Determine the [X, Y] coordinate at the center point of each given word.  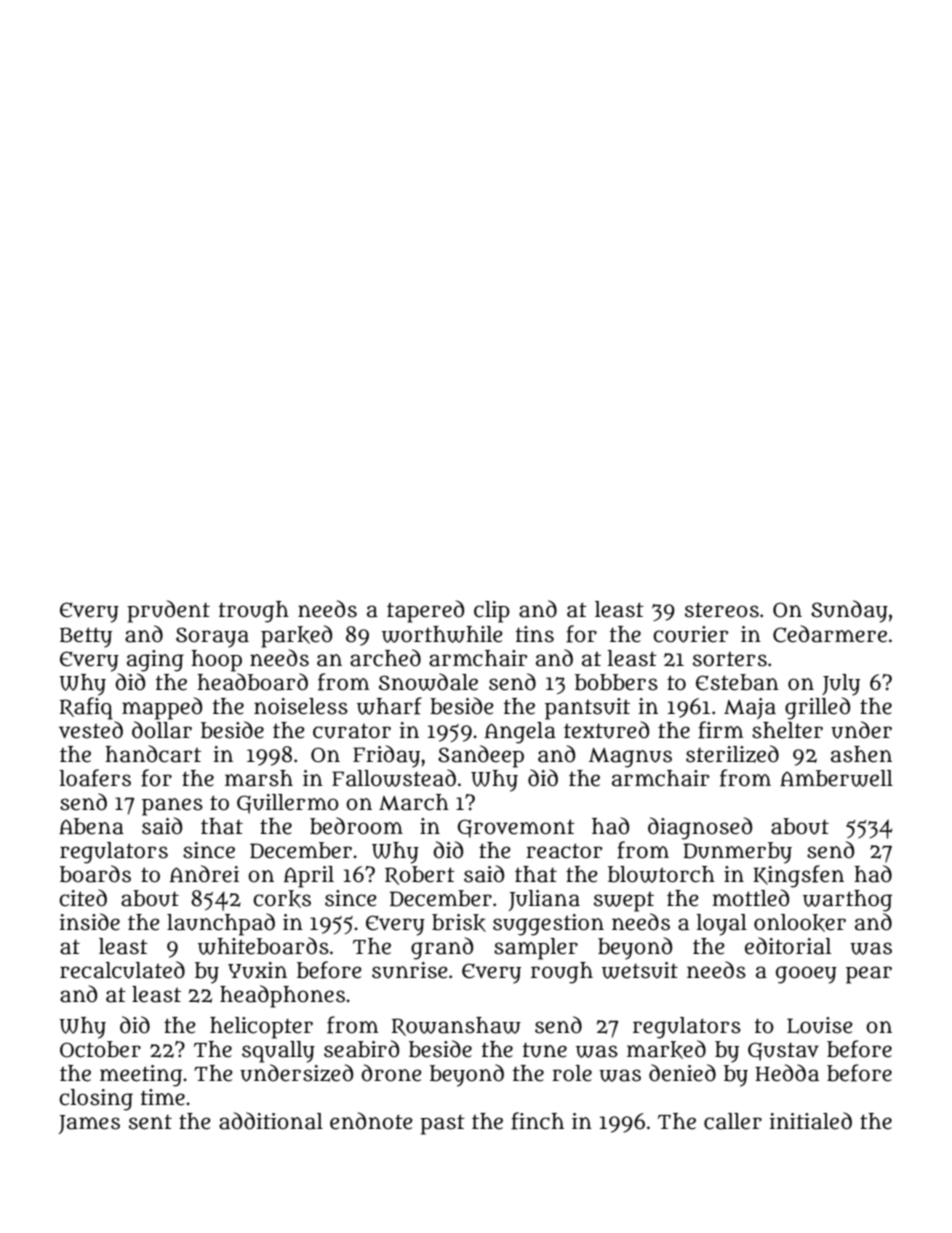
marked [666, 1049]
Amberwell [836, 778]
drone [391, 1073]
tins [535, 634]
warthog [847, 901]
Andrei [204, 874]
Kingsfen [798, 876]
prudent [168, 611]
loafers [95, 778]
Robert [420, 875]
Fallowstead [394, 778]
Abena [91, 826]
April [309, 877]
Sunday [849, 611]
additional [271, 1121]
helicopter [261, 1028]
